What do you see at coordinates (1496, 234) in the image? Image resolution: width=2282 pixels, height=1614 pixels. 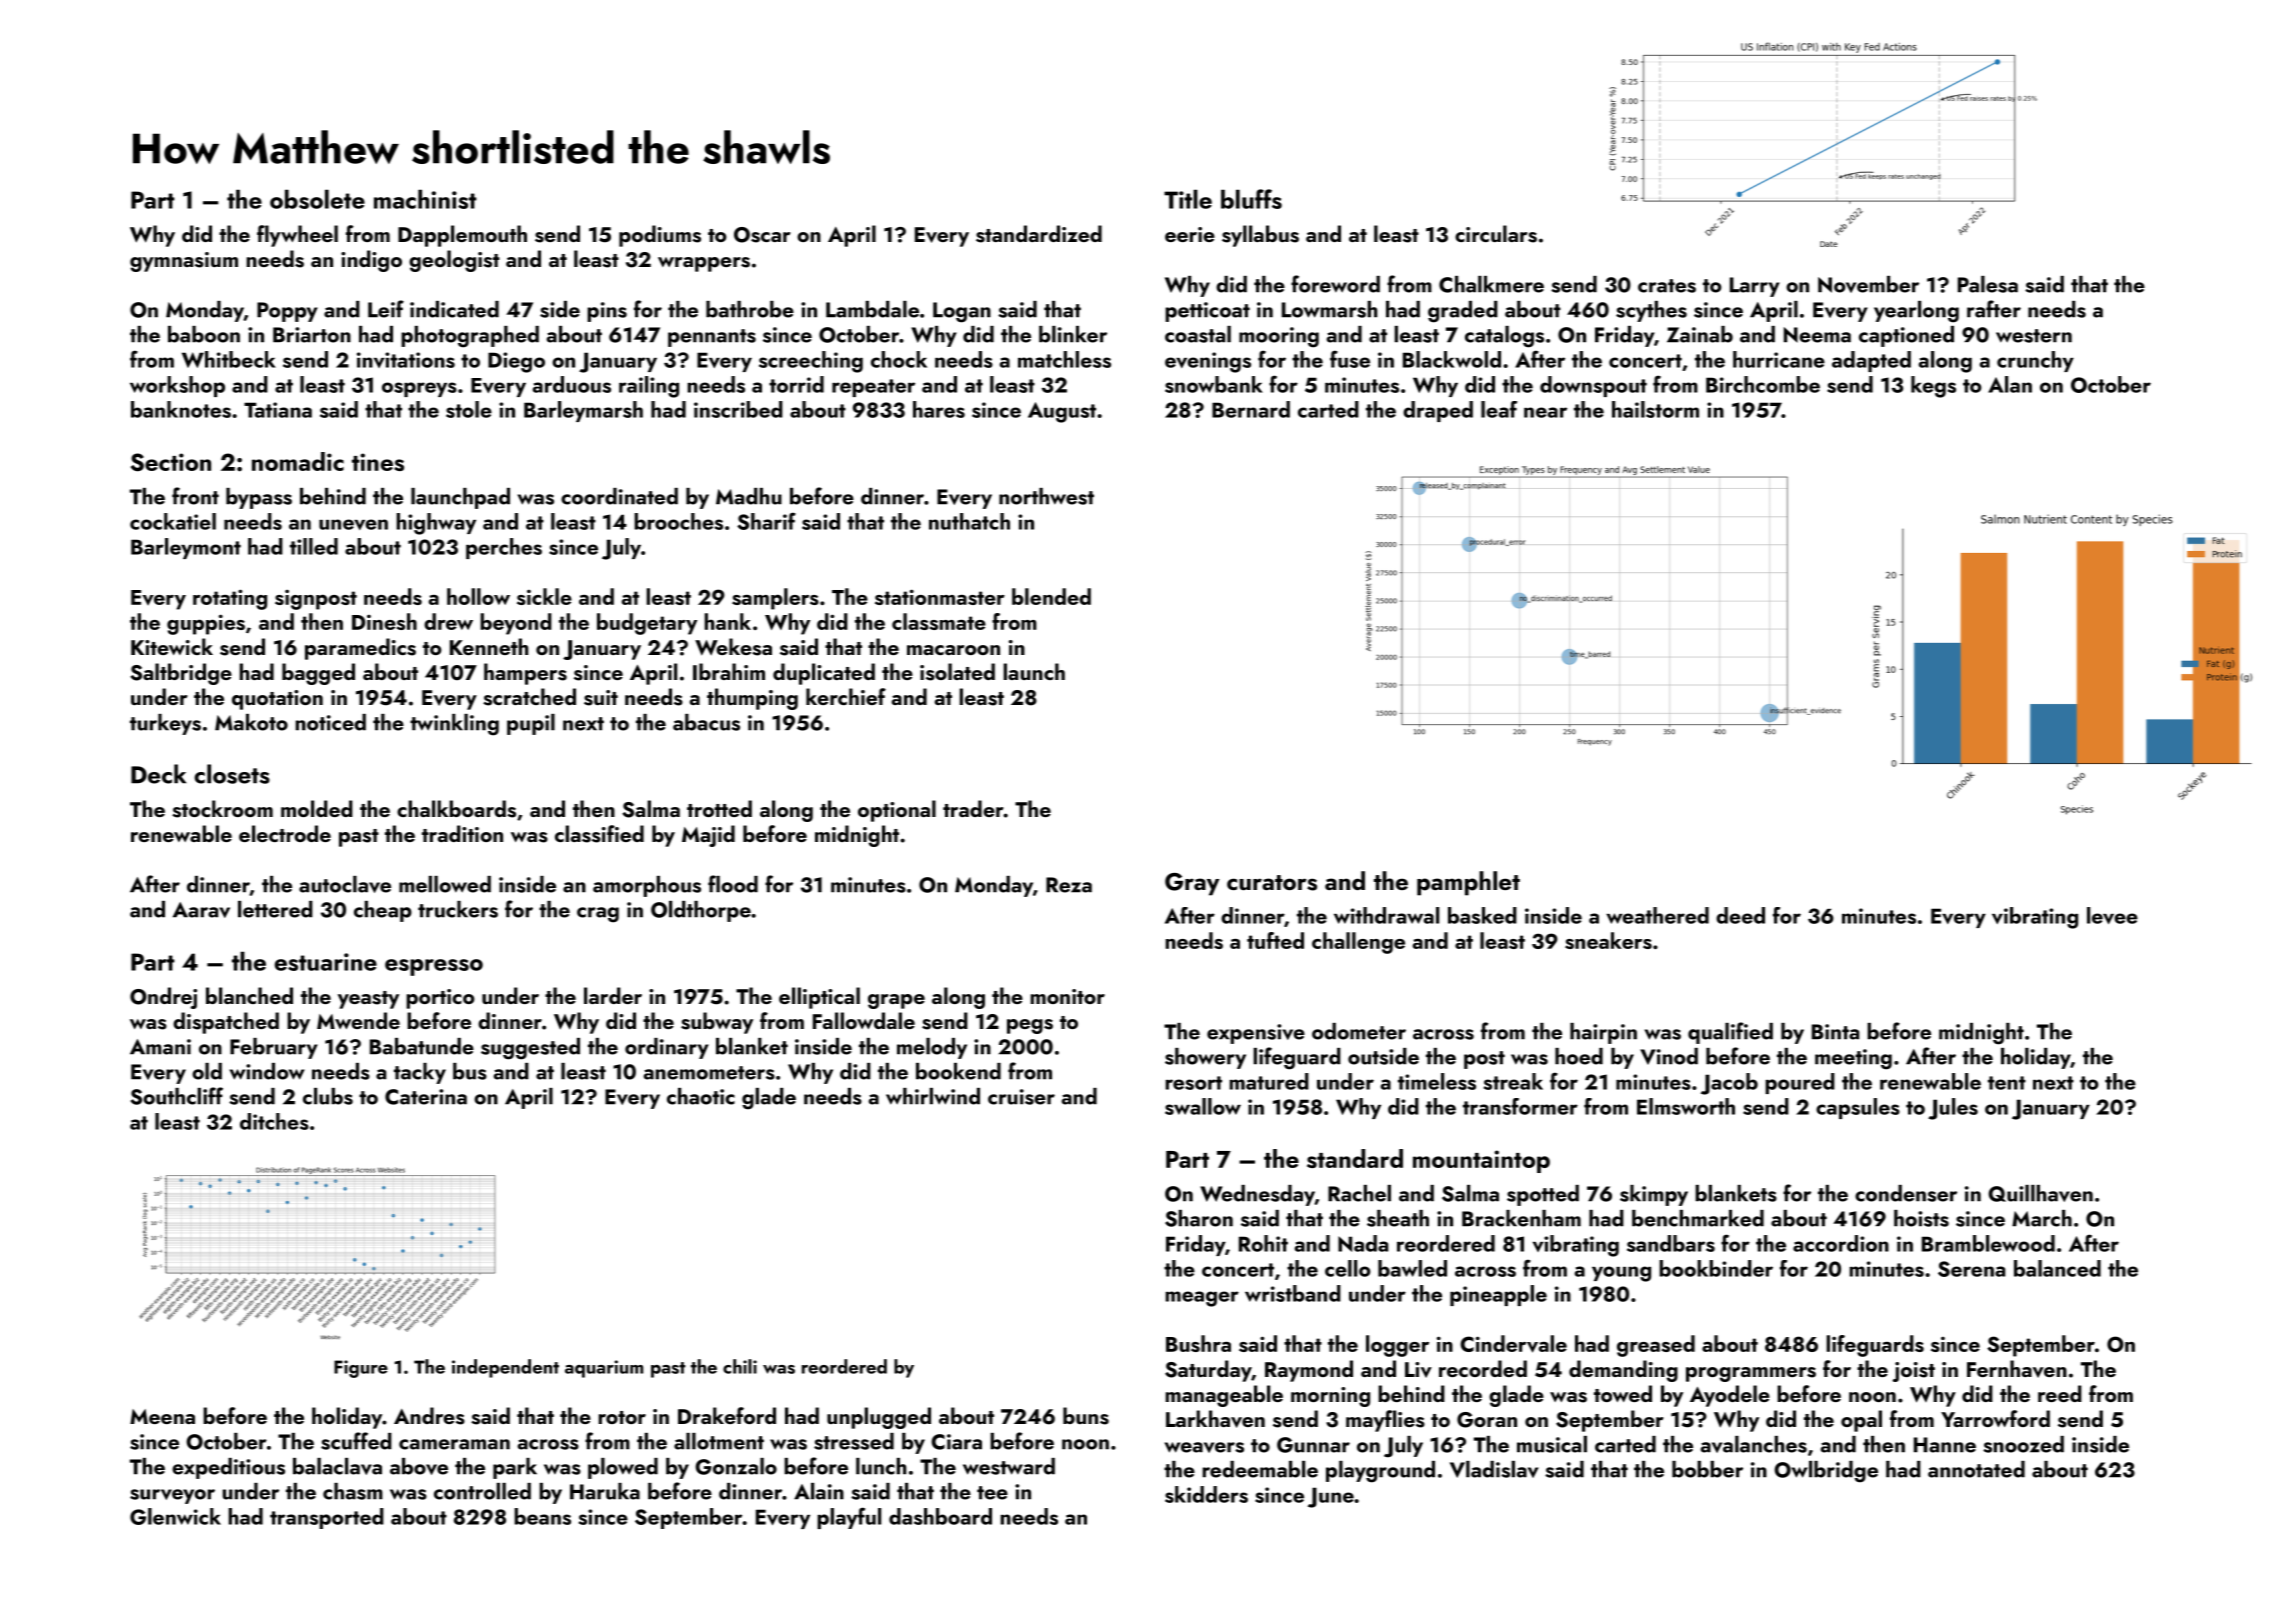 I see `circulars` at bounding box center [1496, 234].
